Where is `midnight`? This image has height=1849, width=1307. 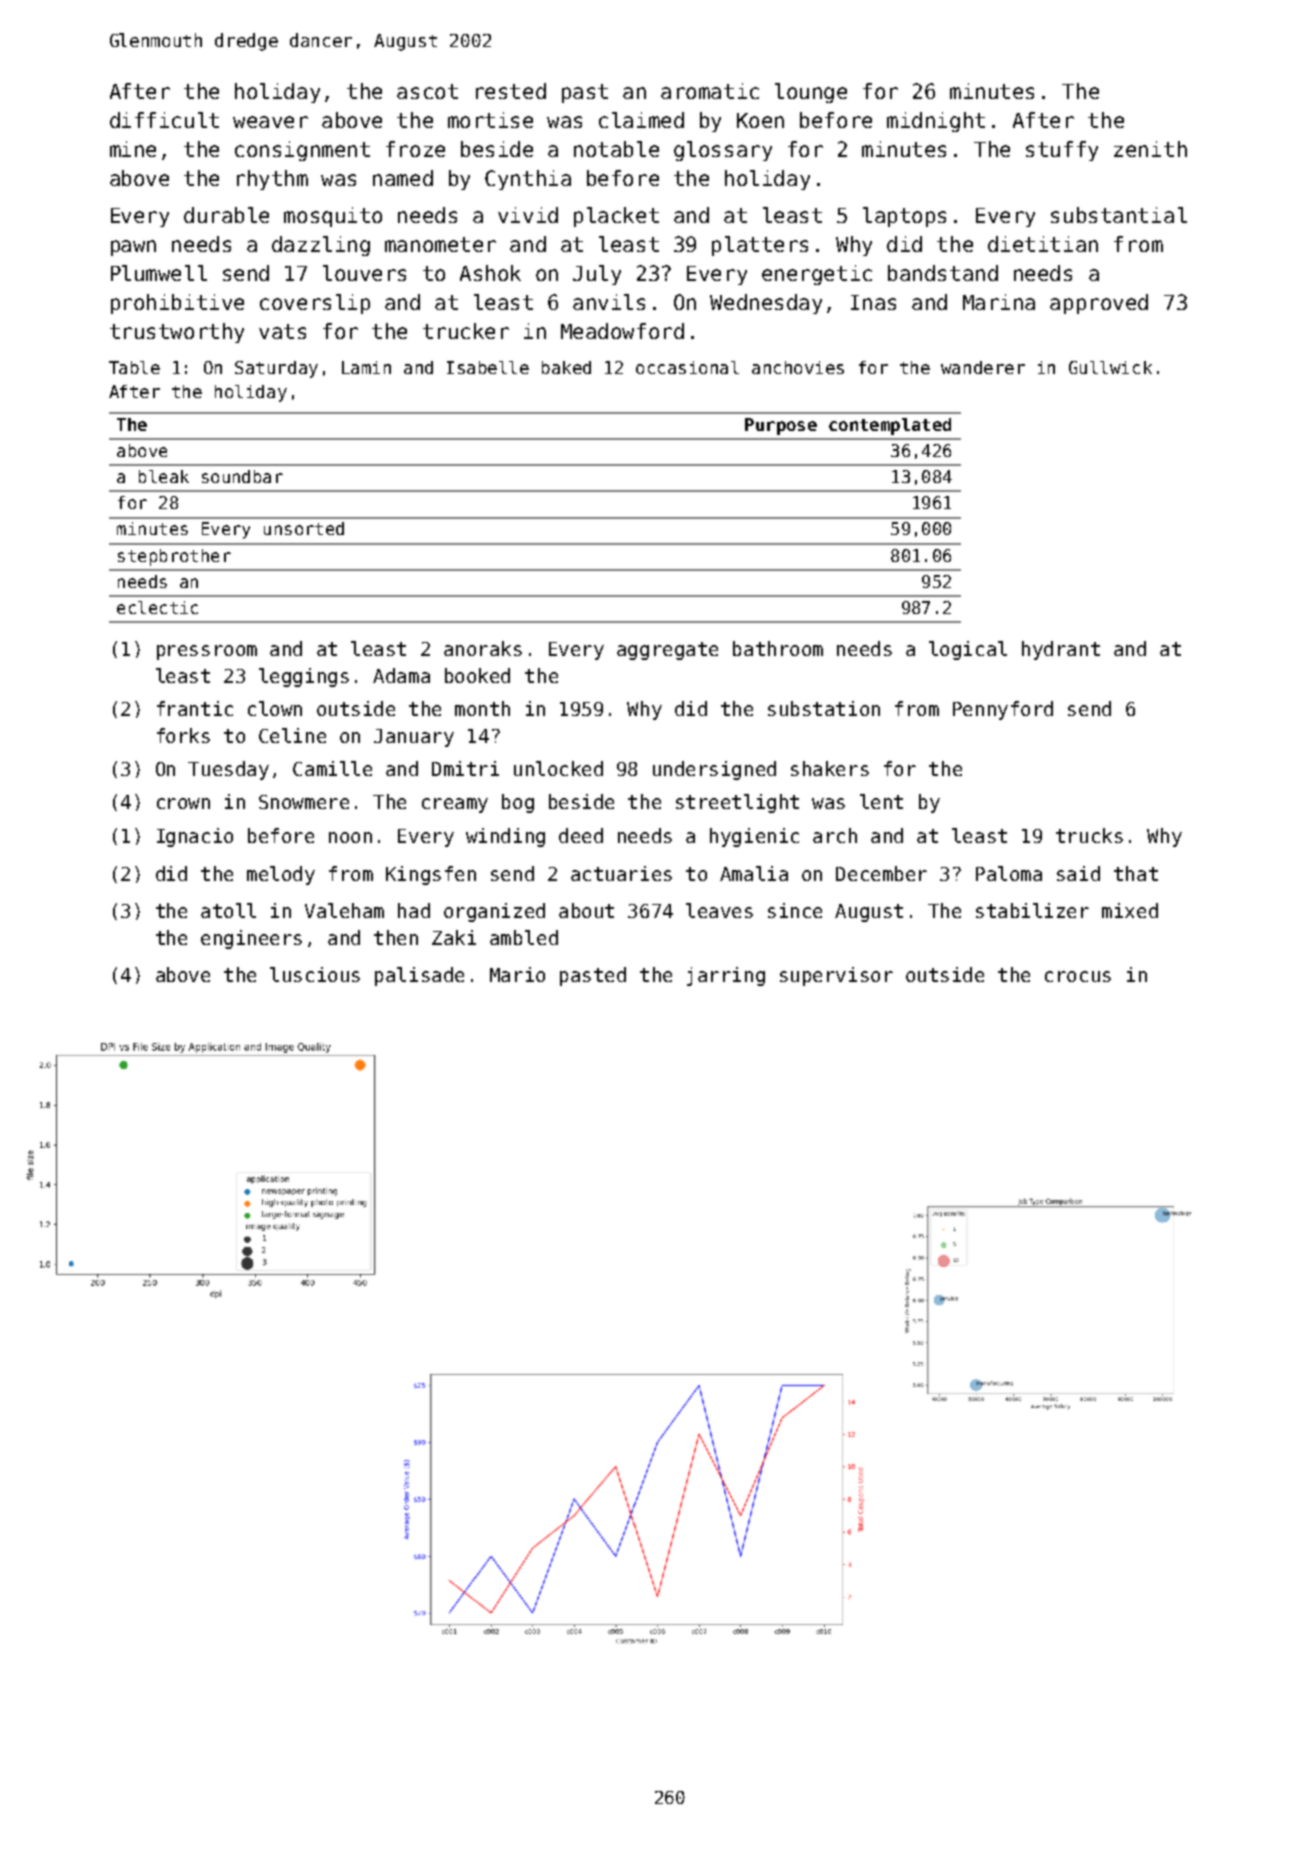
midnight is located at coordinates (936, 122).
